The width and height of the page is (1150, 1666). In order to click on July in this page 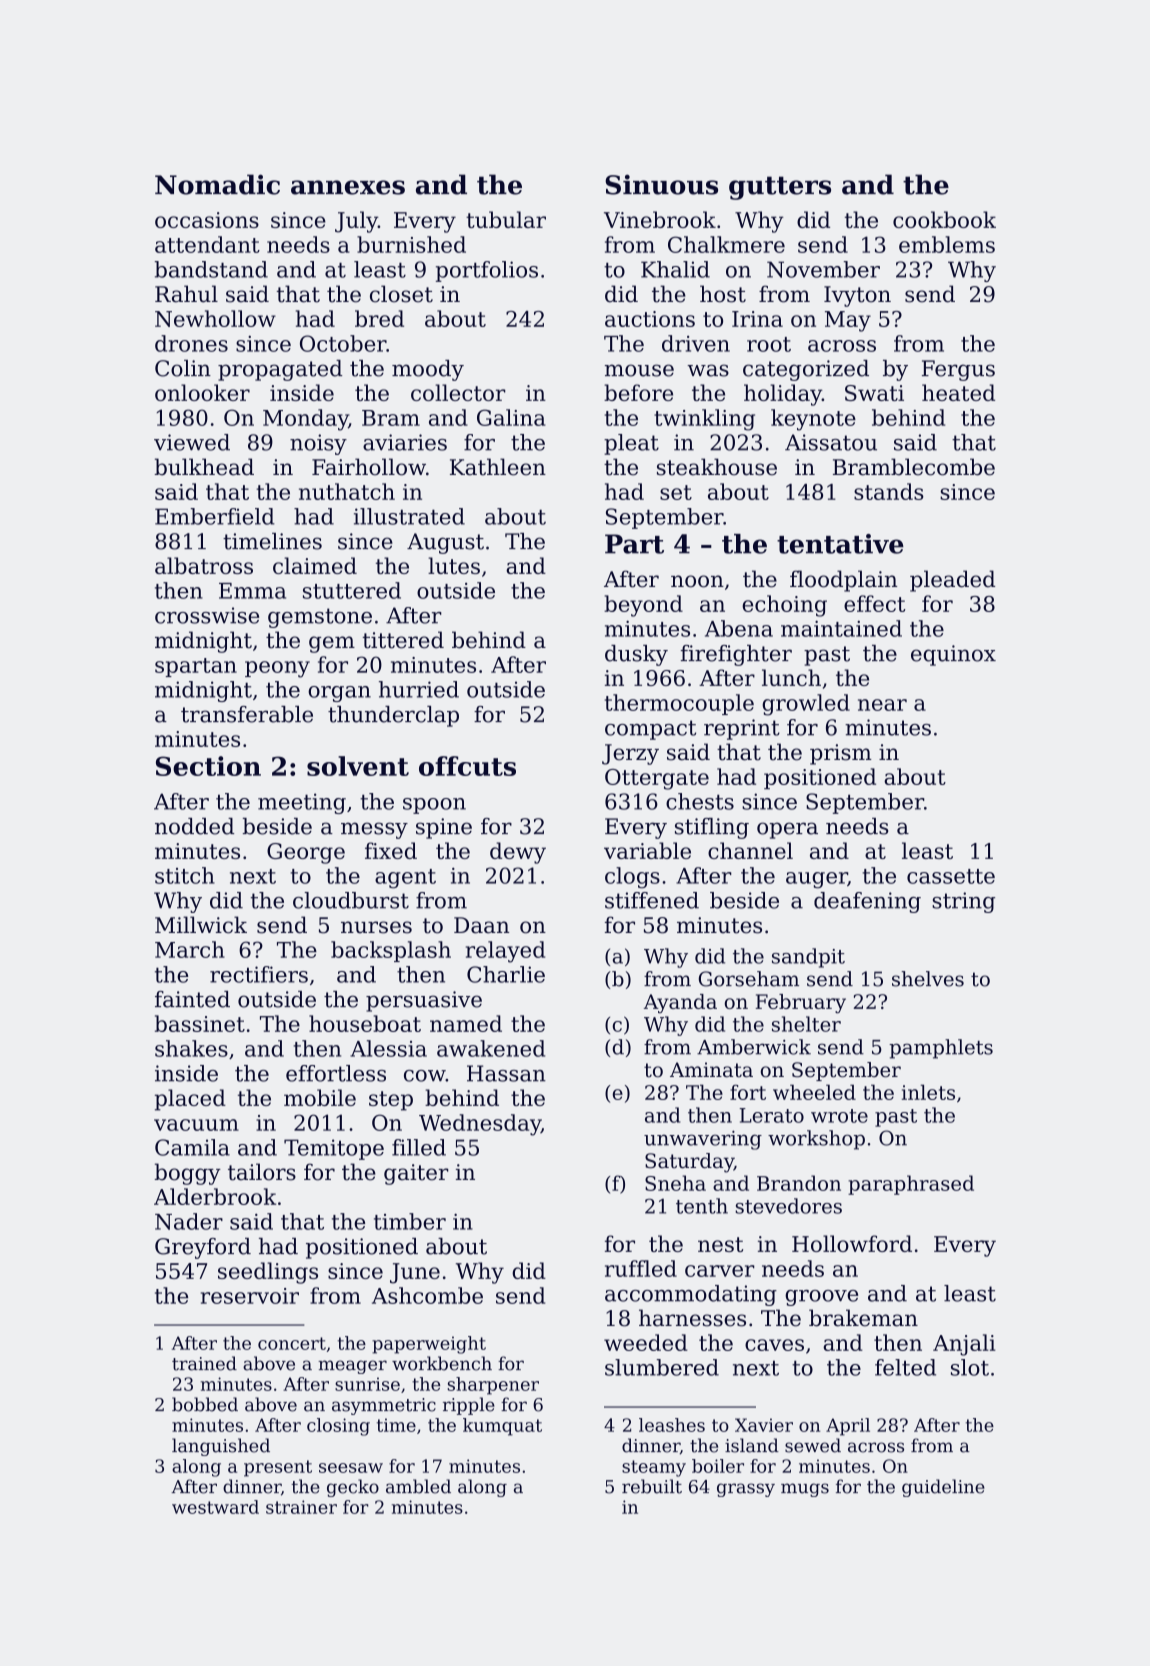, I will do `click(356, 222)`.
